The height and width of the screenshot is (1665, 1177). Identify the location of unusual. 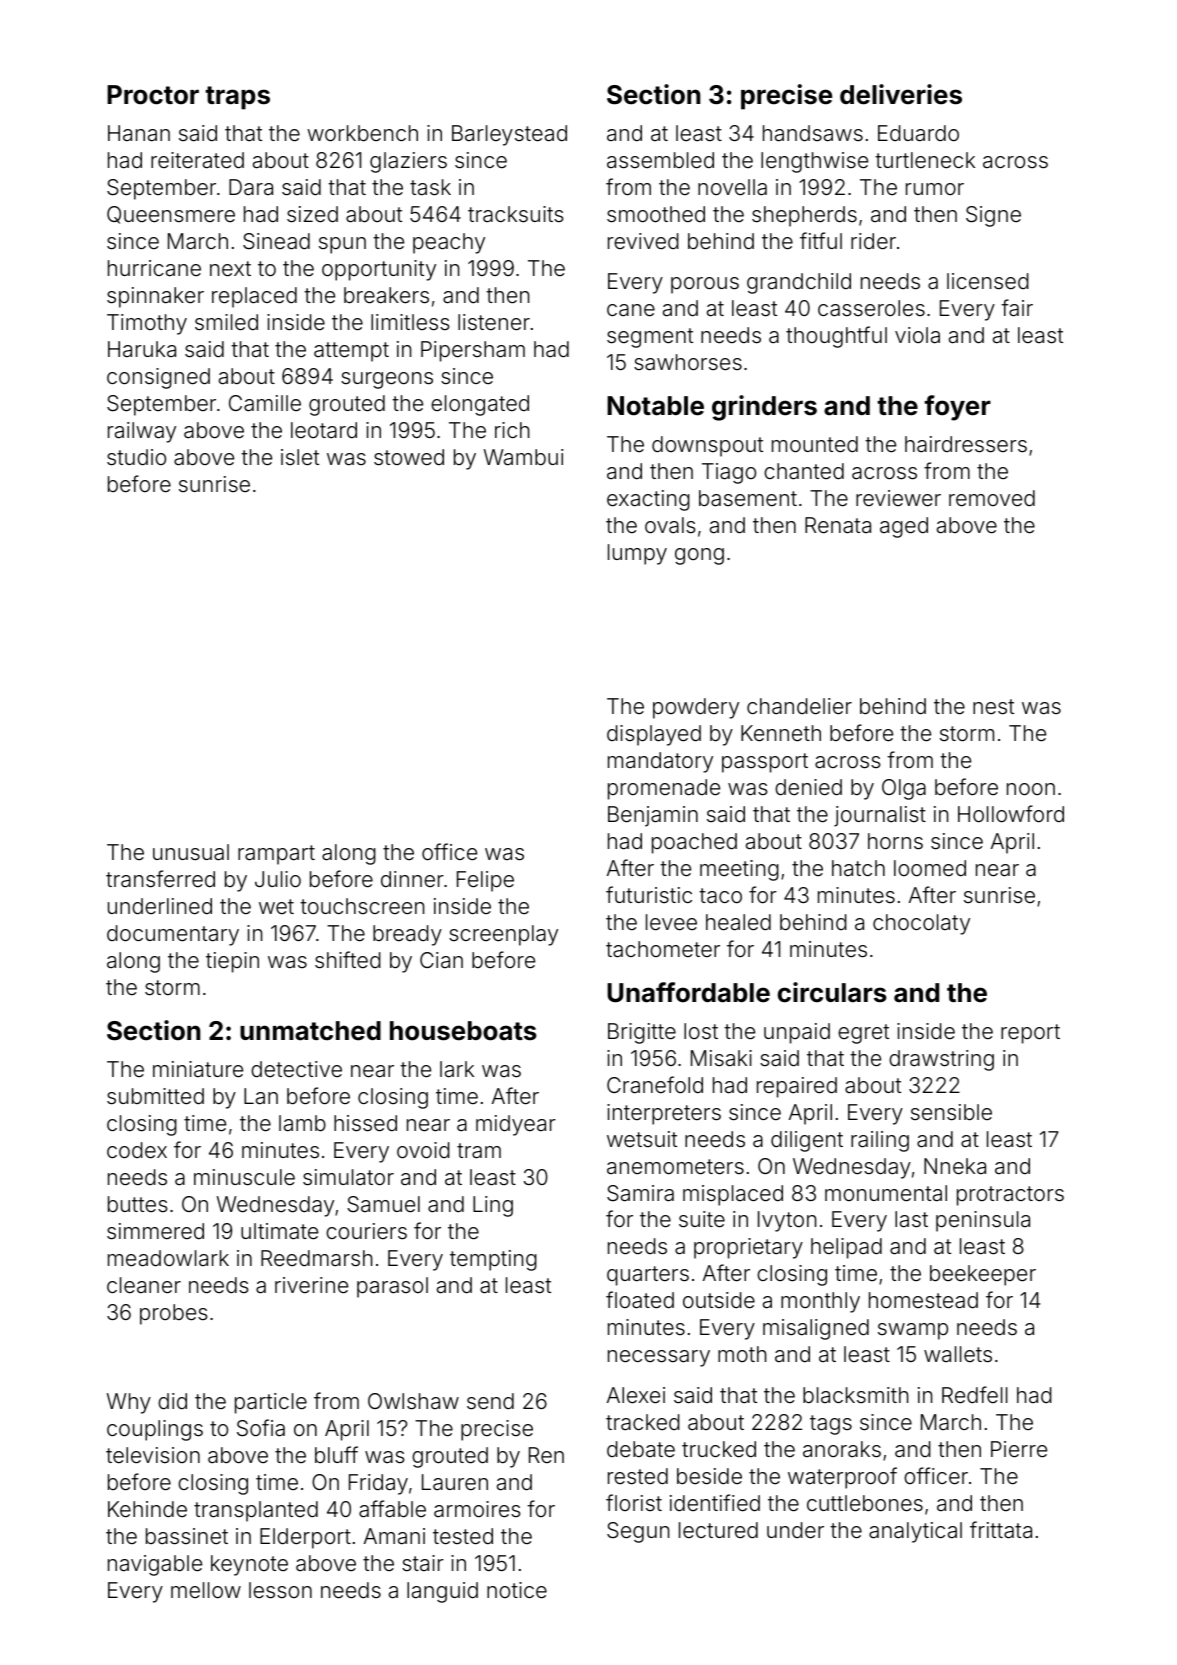
(191, 852).
